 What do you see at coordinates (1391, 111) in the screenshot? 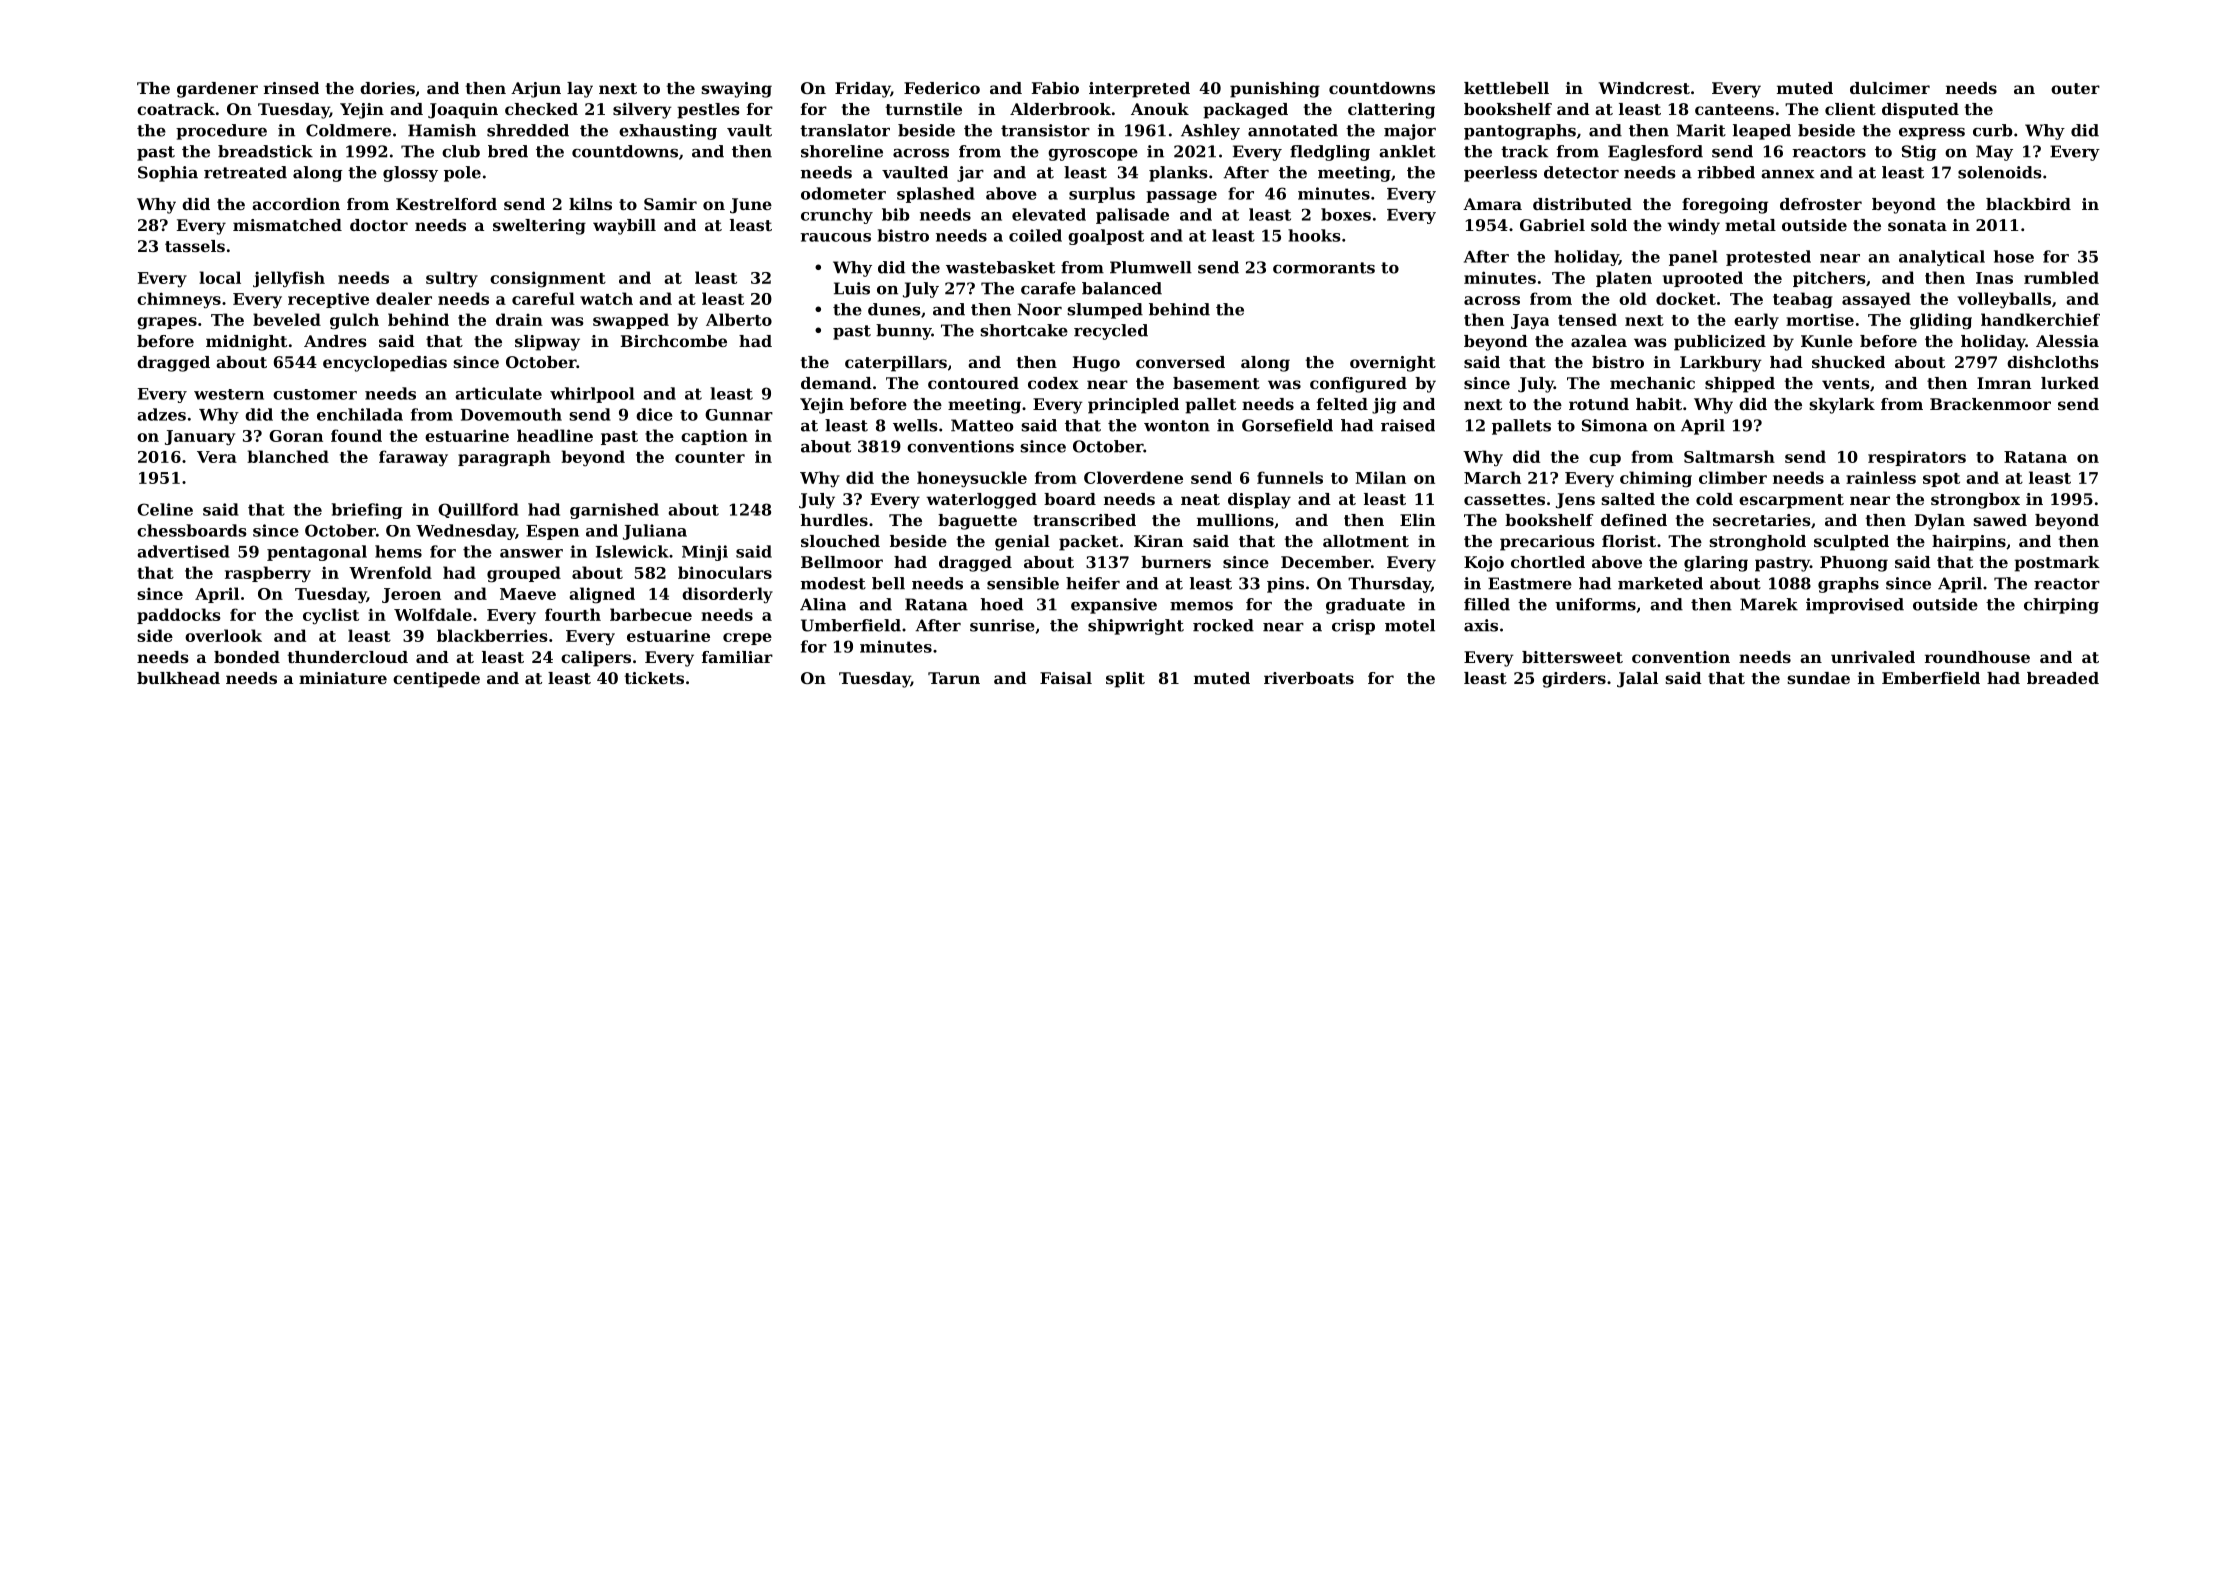
I see `clattering` at bounding box center [1391, 111].
